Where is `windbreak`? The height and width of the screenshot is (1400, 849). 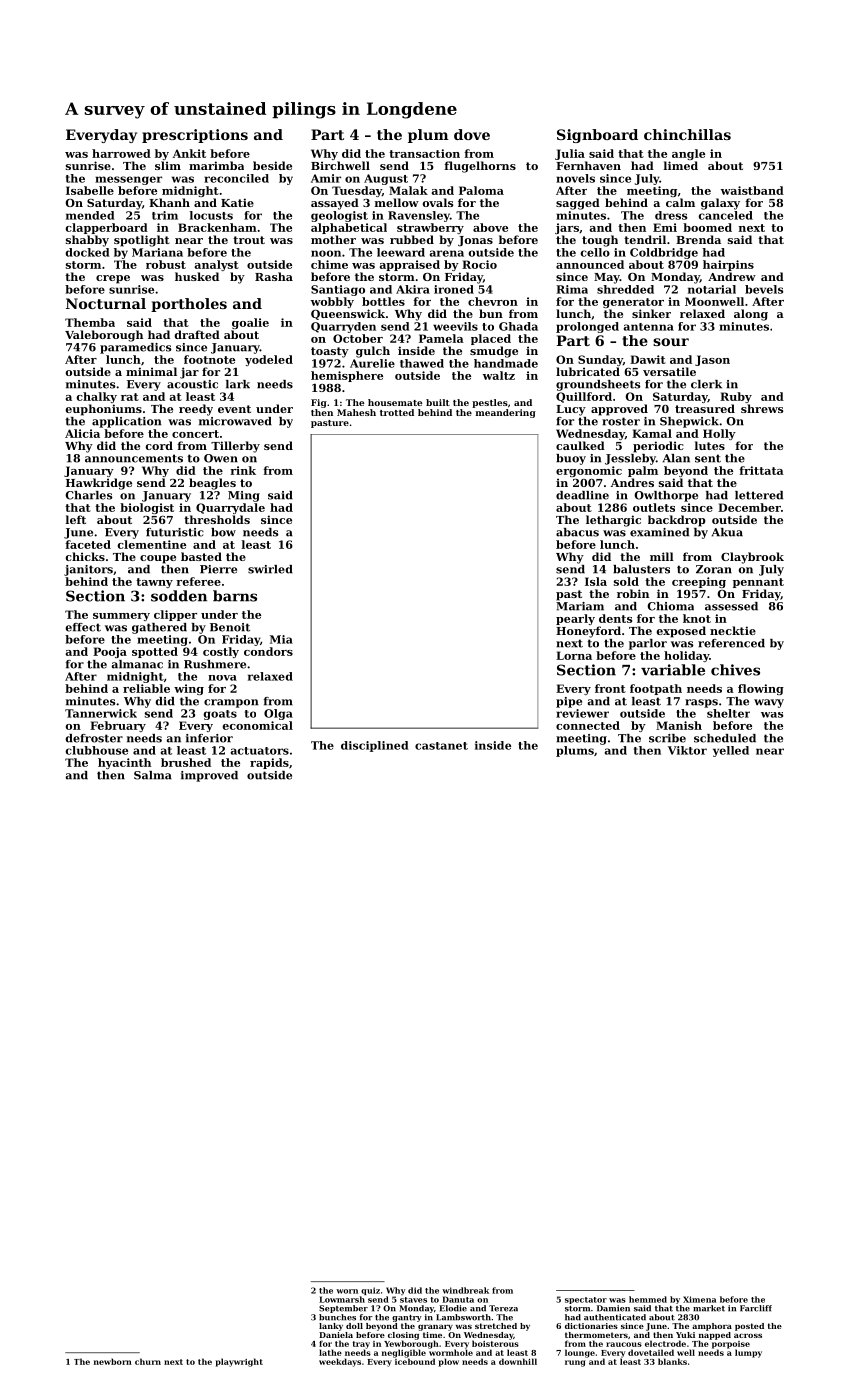 windbreak is located at coordinates (465, 1290).
